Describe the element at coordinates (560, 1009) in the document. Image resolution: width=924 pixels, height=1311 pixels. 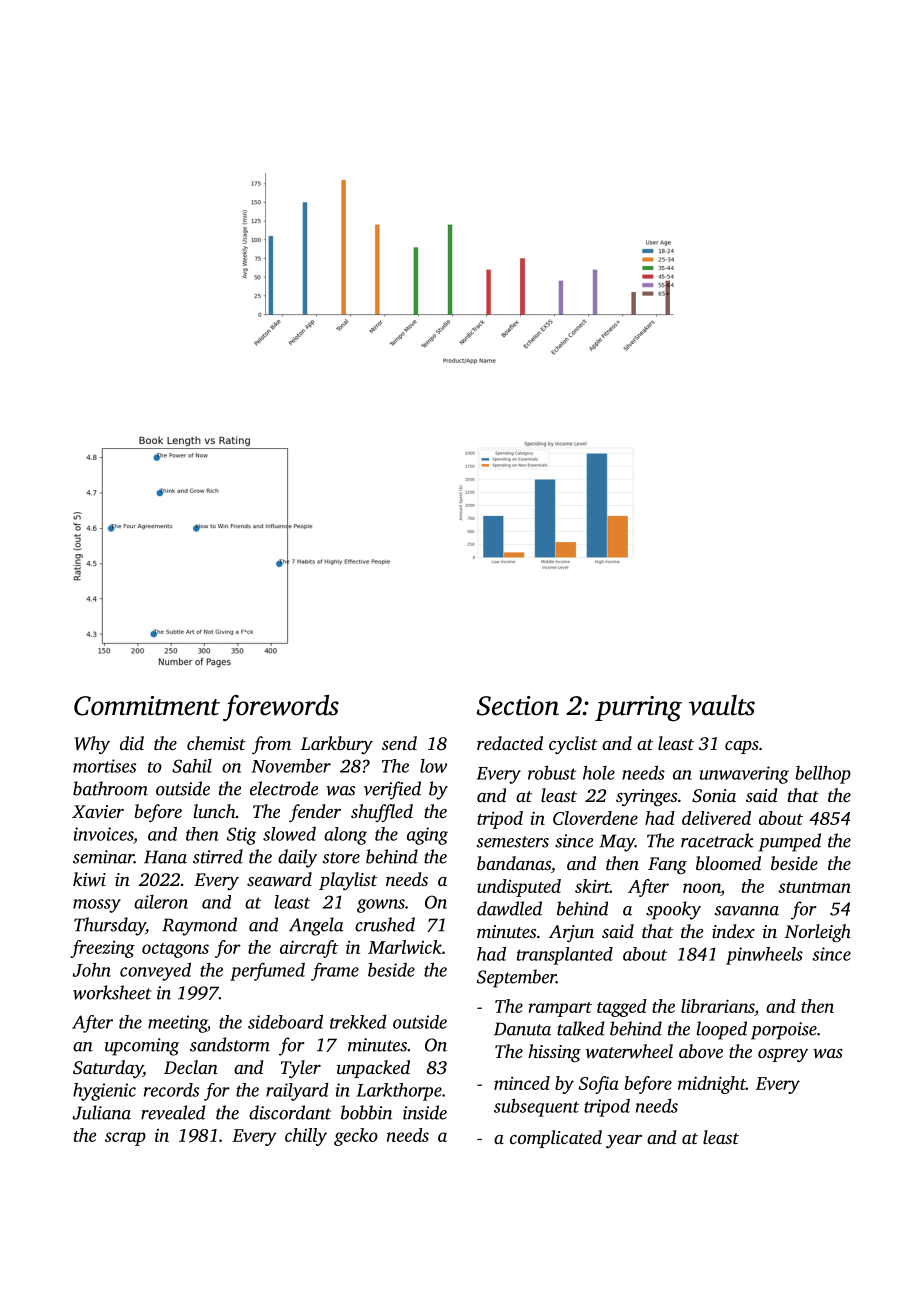
I see `rampart` at that location.
